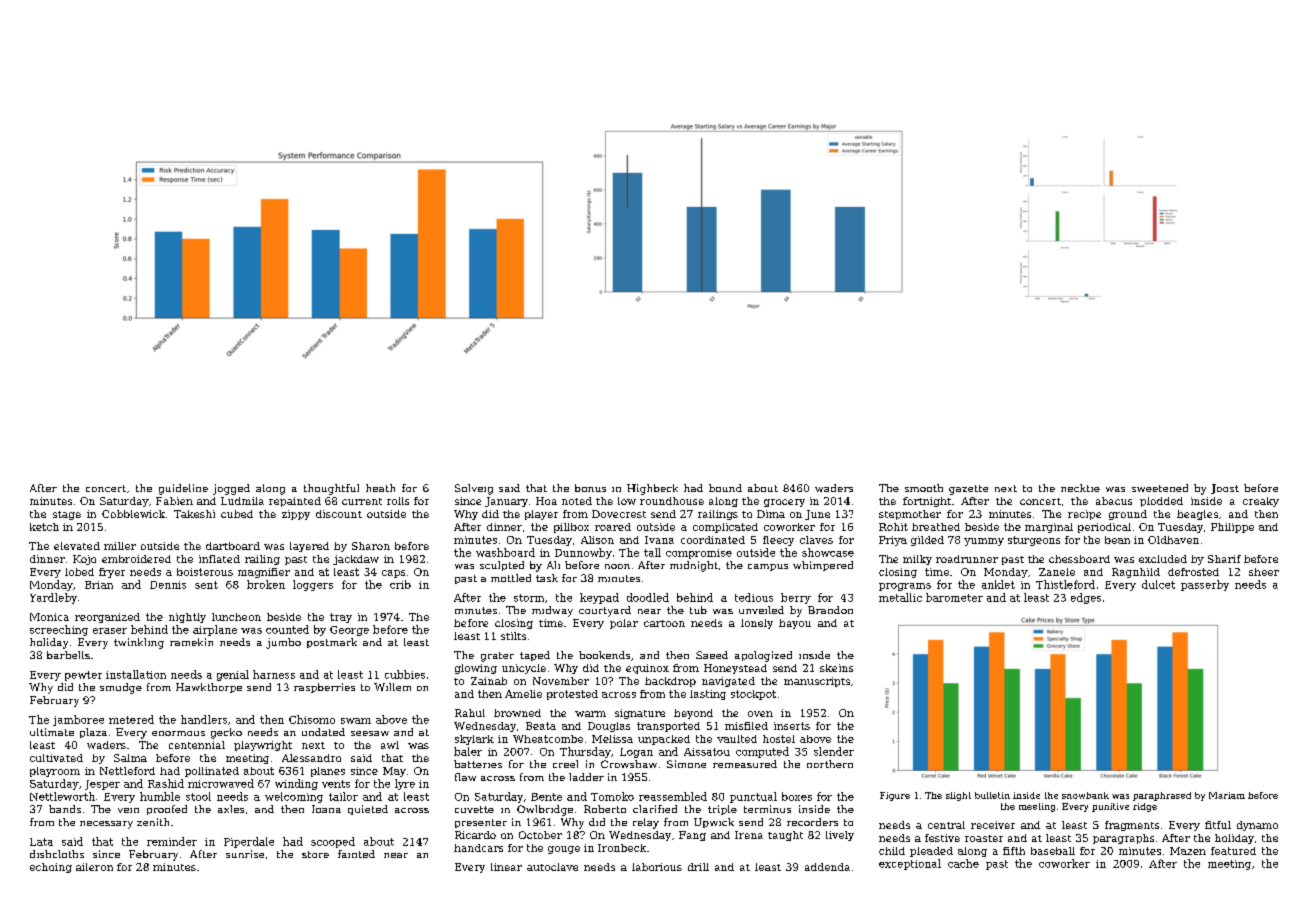 The width and height of the screenshot is (1308, 924). Describe the element at coordinates (1086, 598) in the screenshot. I see `edges` at that location.
